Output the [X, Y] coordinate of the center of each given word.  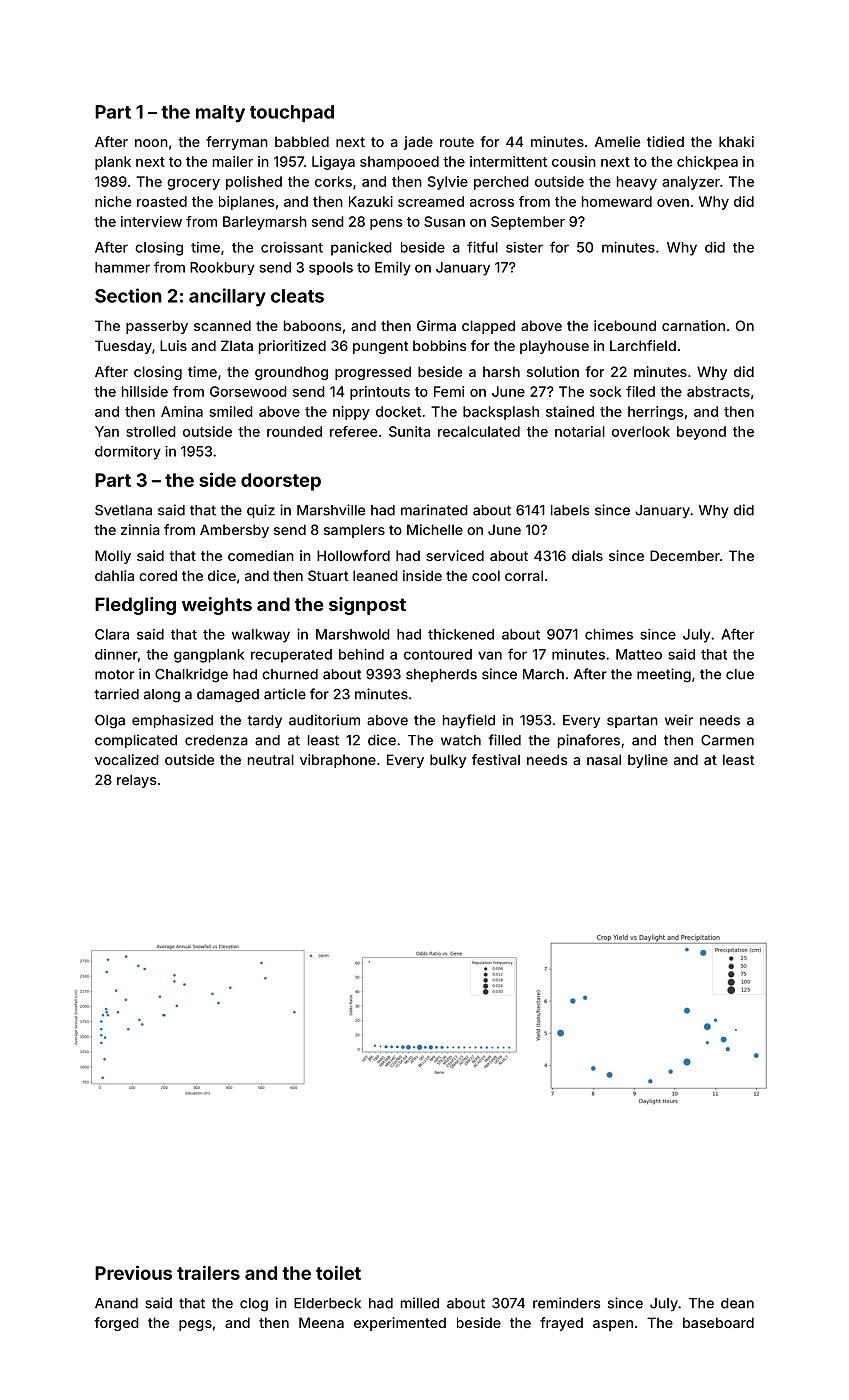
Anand [116, 1303]
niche [113, 201]
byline [648, 761]
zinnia [140, 529]
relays [136, 781]
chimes [609, 634]
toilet [338, 1272]
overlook [641, 431]
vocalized [127, 759]
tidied [665, 141]
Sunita [409, 431]
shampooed [399, 163]
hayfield [469, 721]
